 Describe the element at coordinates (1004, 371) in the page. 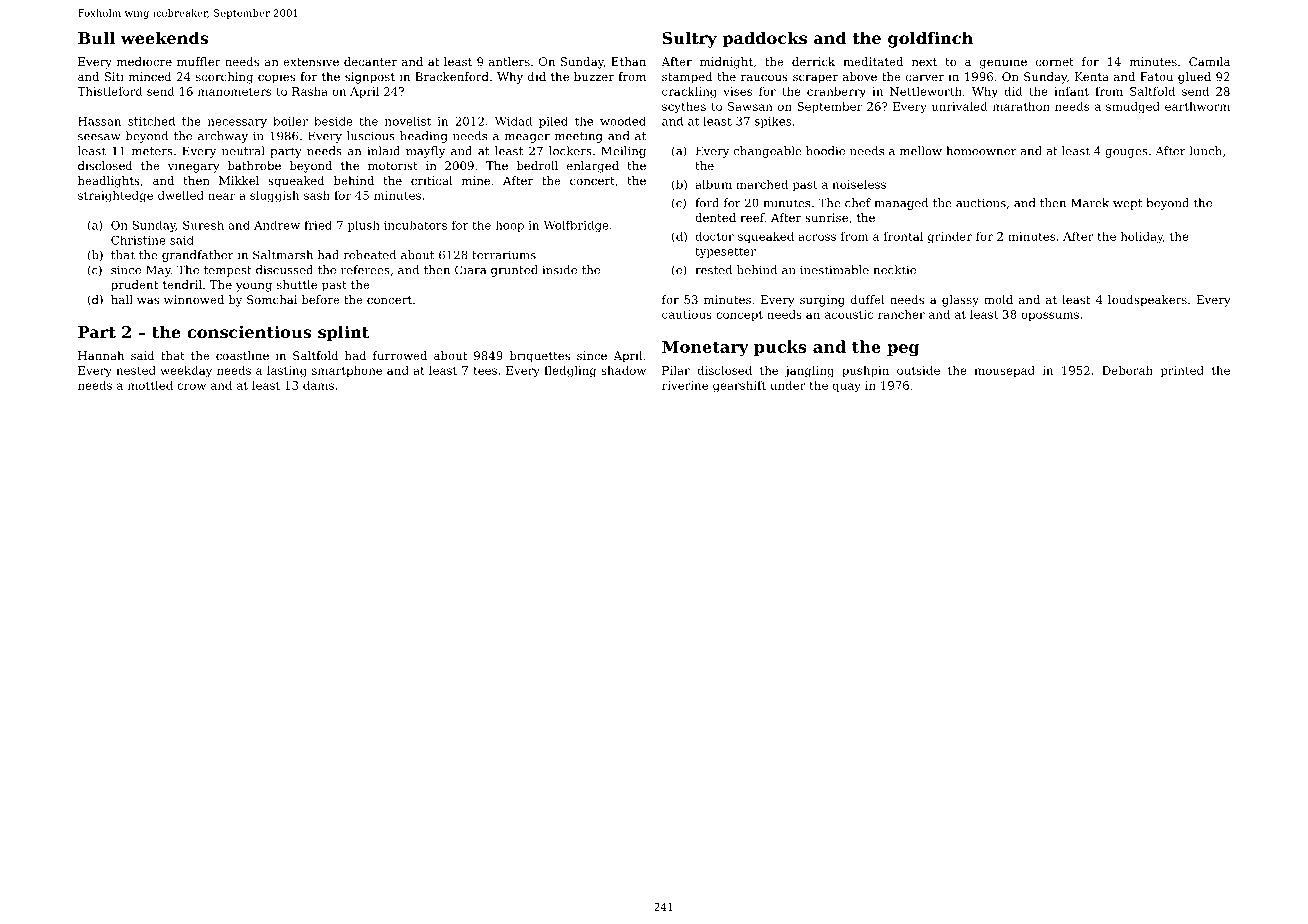

I see `mousepad` at that location.
